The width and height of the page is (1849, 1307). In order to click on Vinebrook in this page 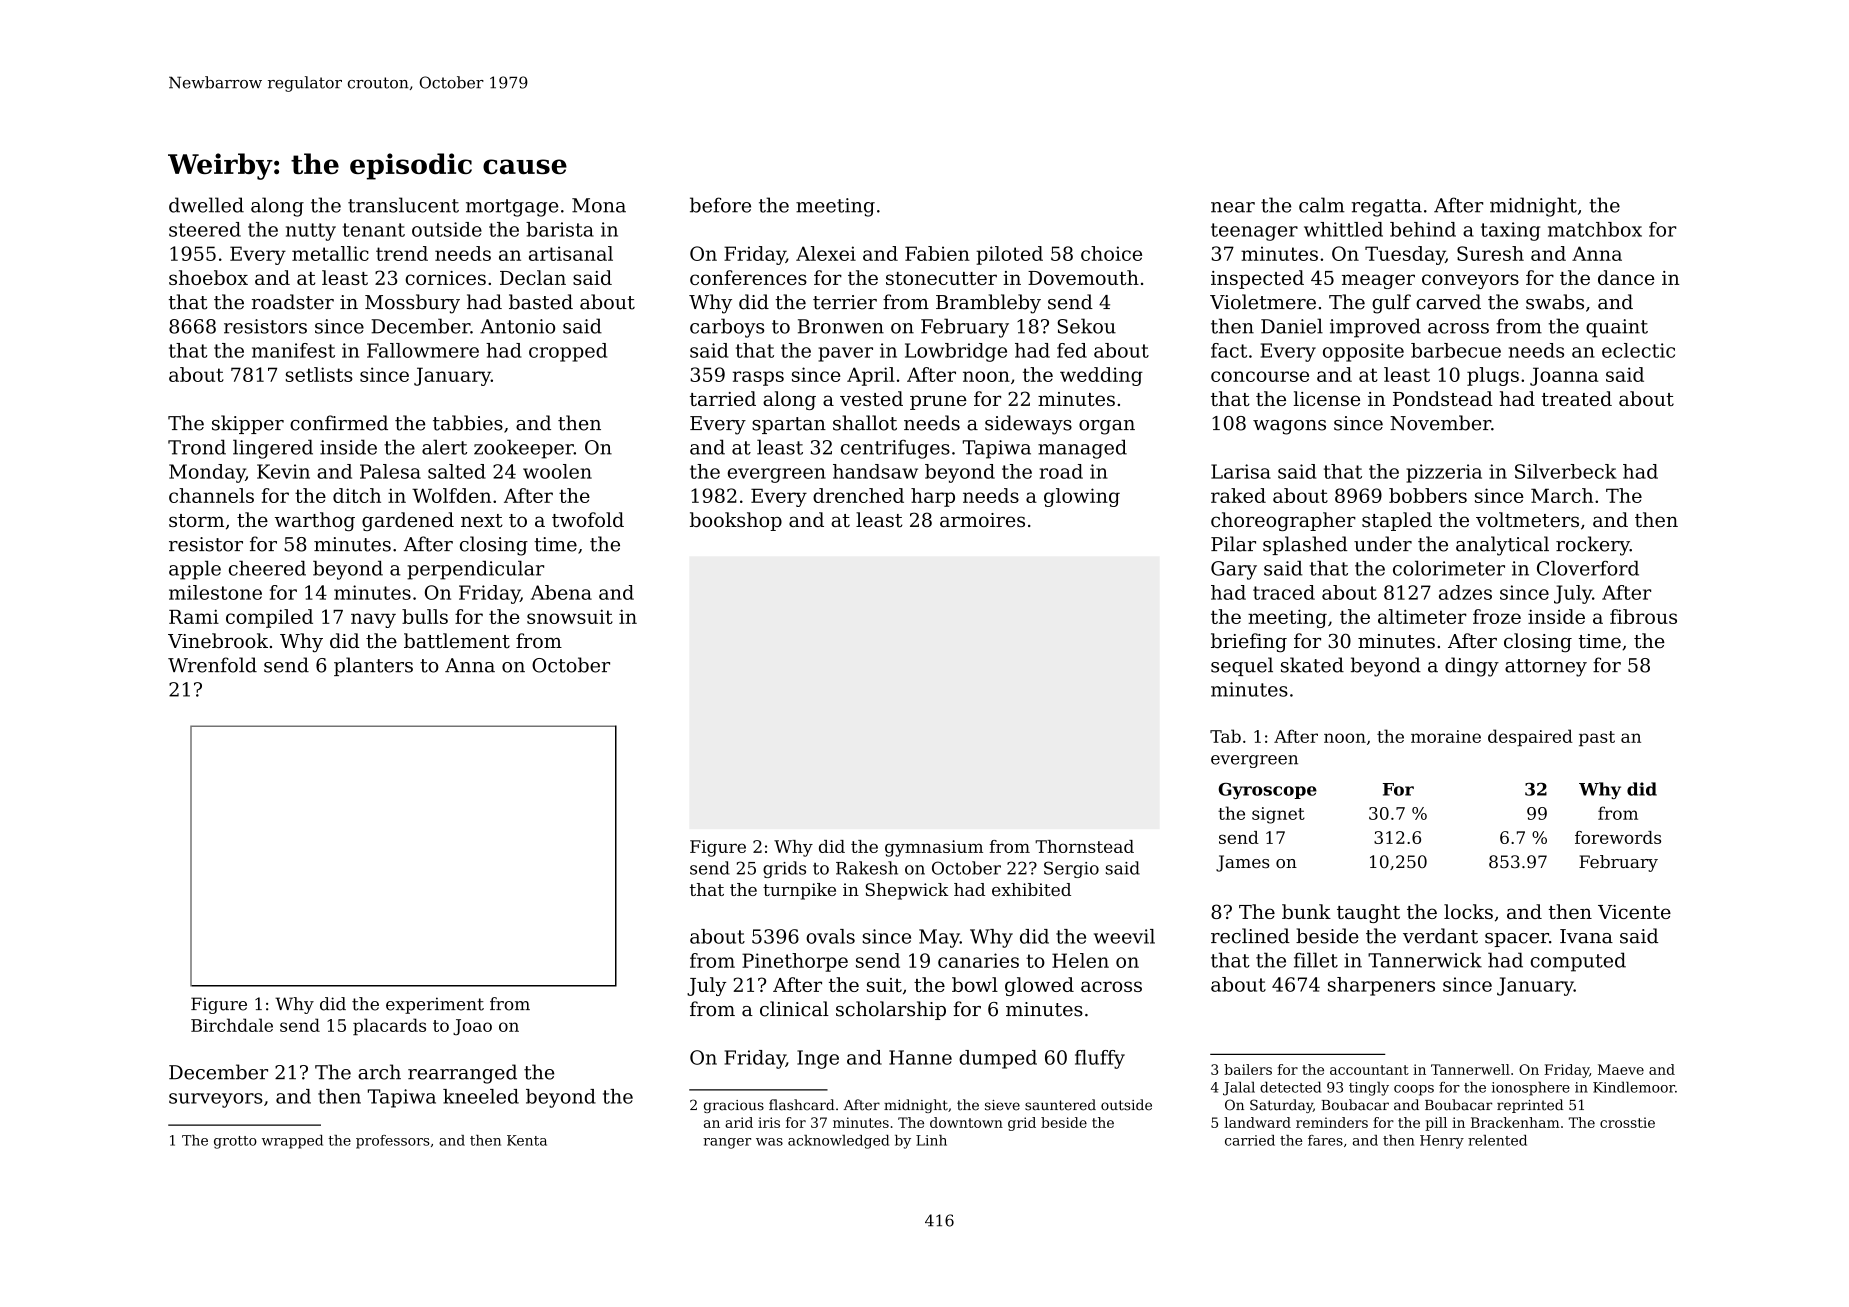, I will do `click(218, 641)`.
